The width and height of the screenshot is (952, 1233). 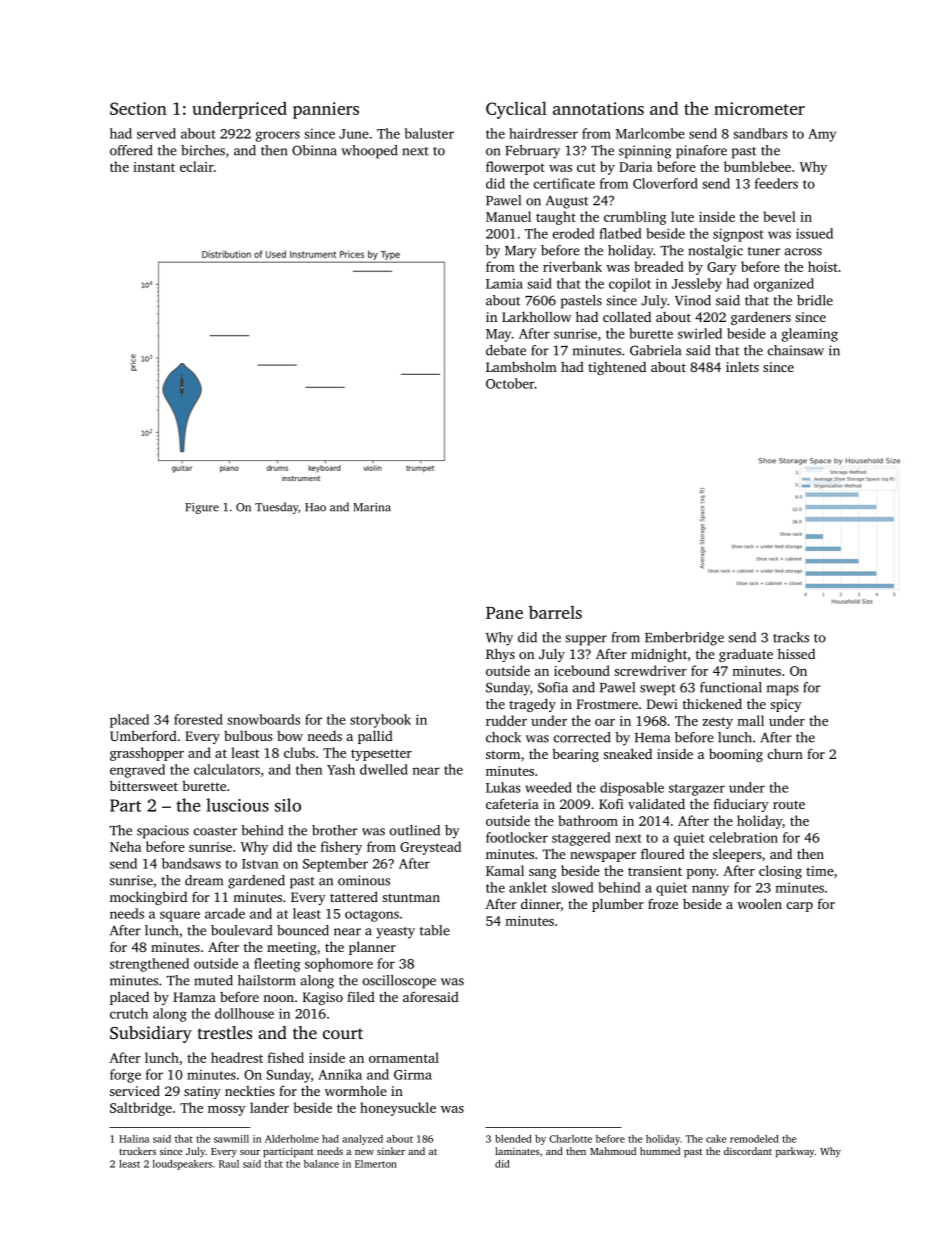 I want to click on loudspeakers, so click(x=182, y=1165).
